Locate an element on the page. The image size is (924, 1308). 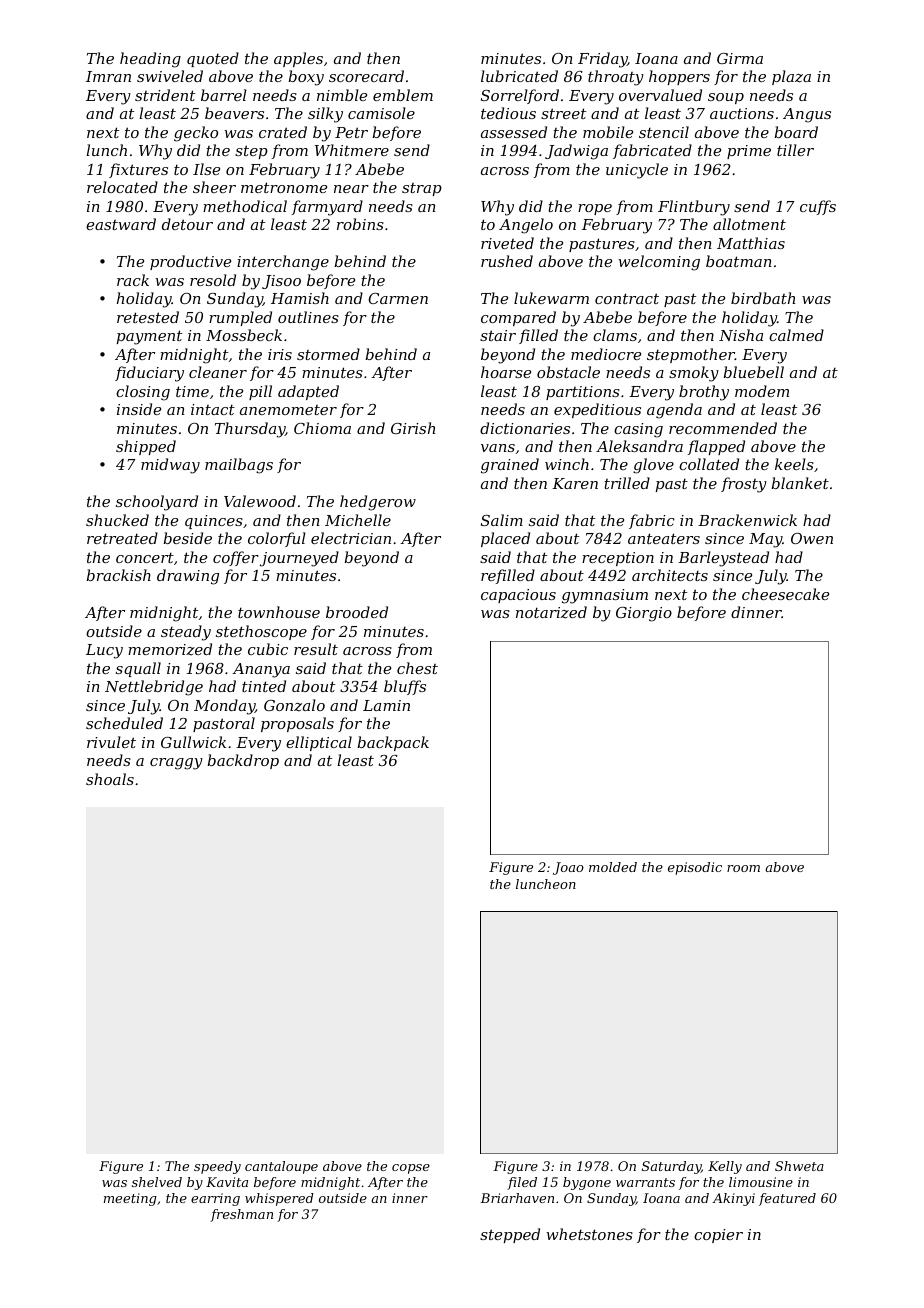
Barleystead is located at coordinates (723, 559).
